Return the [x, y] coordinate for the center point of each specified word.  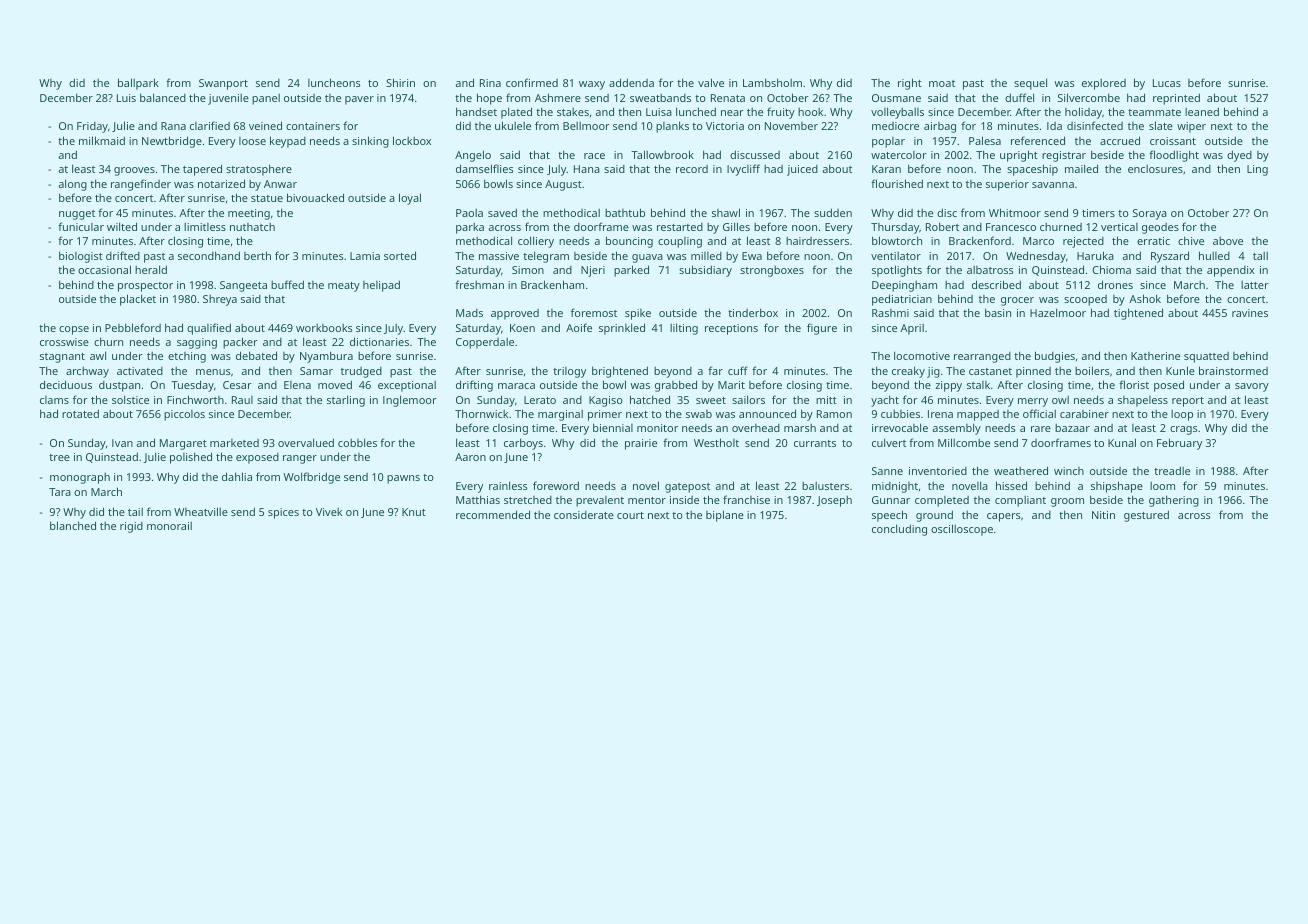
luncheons [334, 82]
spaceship [1032, 170]
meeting [249, 214]
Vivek [329, 512]
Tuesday [192, 386]
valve [711, 82]
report [1188, 402]
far [715, 370]
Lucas [1167, 83]
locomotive [922, 355]
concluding [899, 530]
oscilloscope [962, 530]
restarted [680, 227]
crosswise [64, 342]
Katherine [1155, 356]
